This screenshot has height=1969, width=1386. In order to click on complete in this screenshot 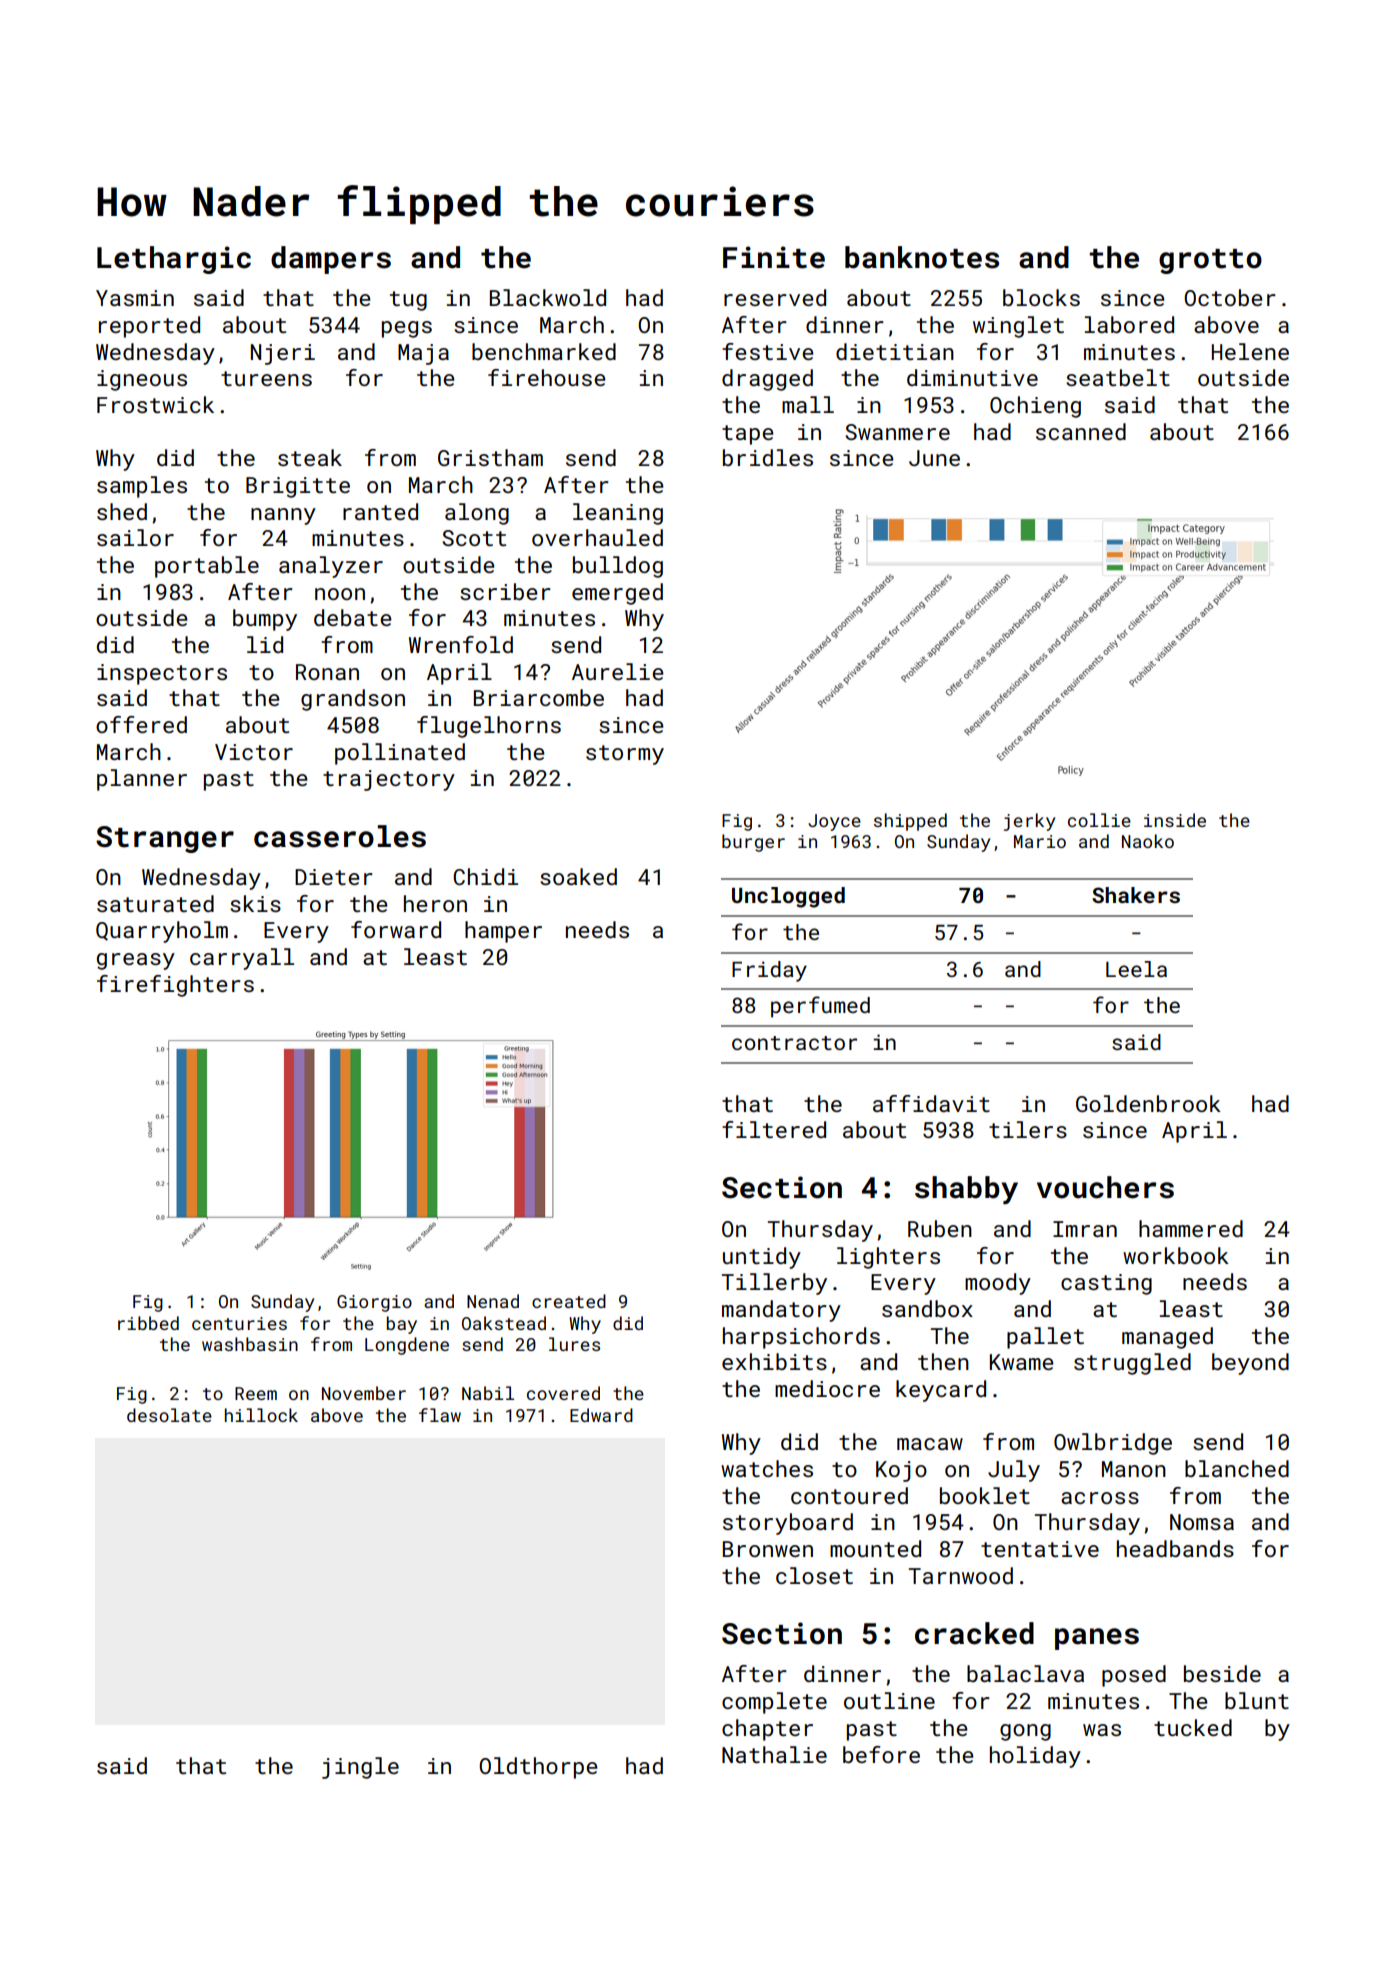, I will do `click(774, 1703)`.
